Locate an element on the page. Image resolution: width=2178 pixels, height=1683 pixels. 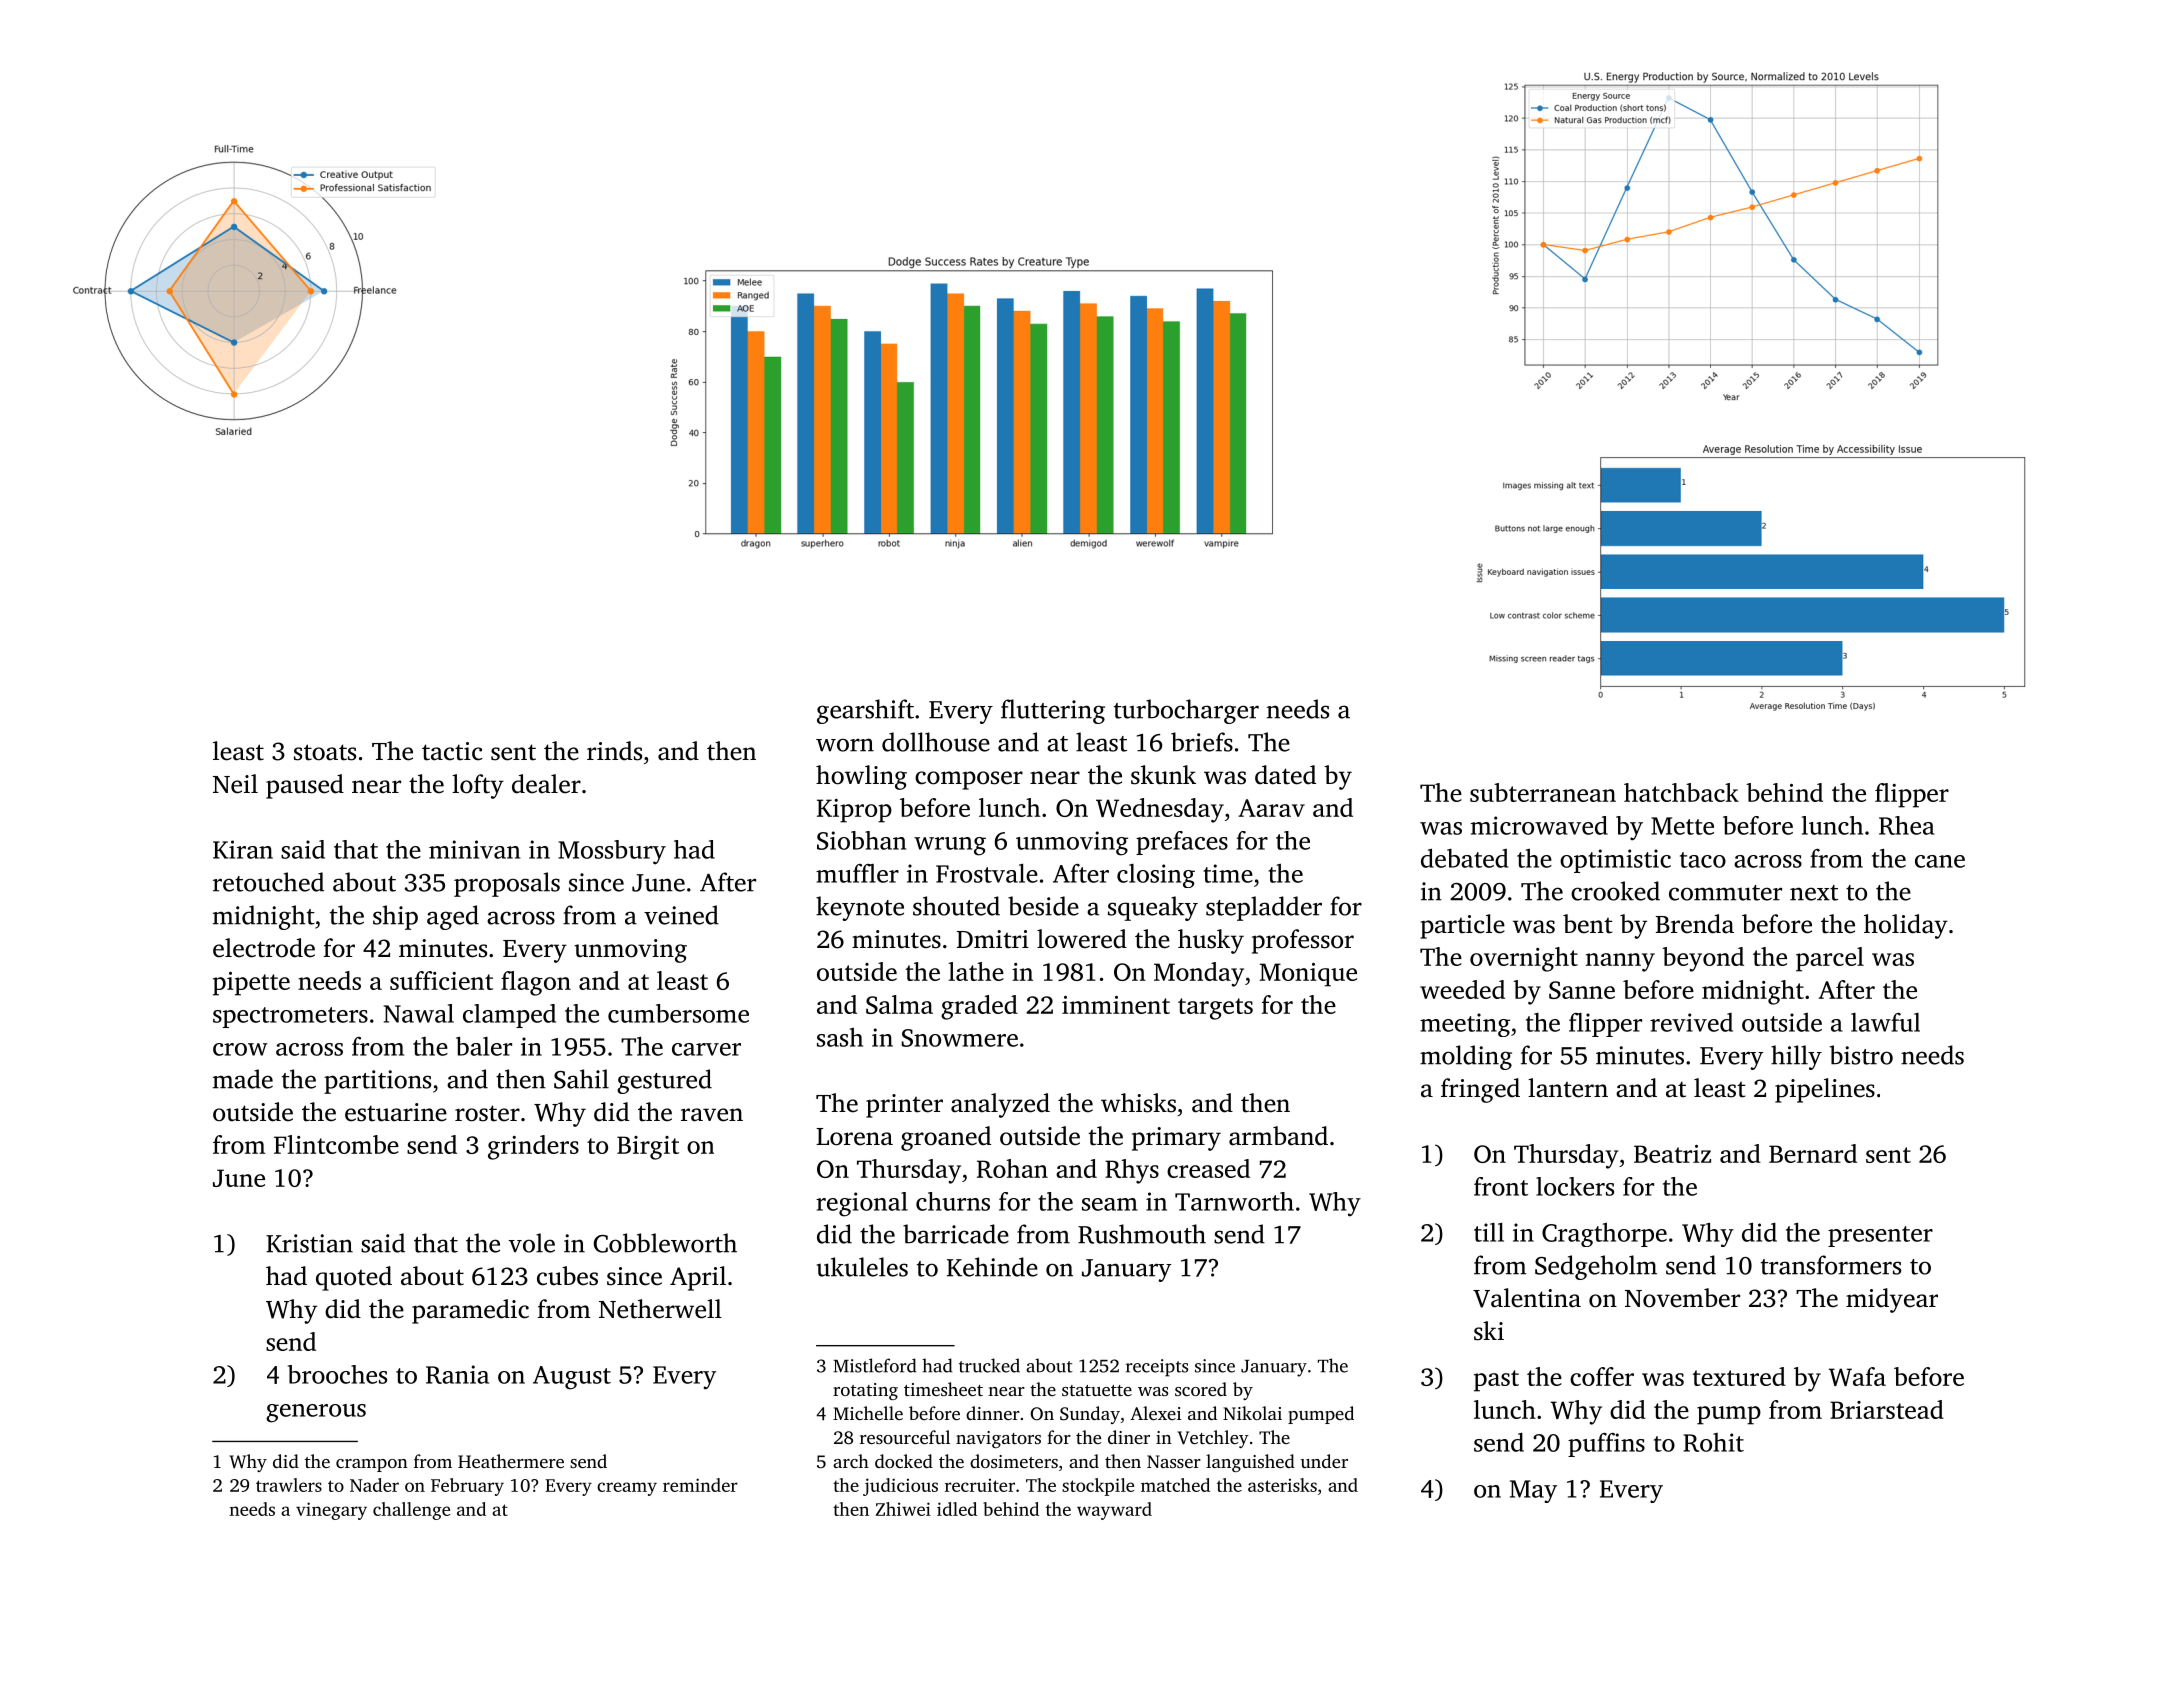
Sanne is located at coordinates (1582, 990).
